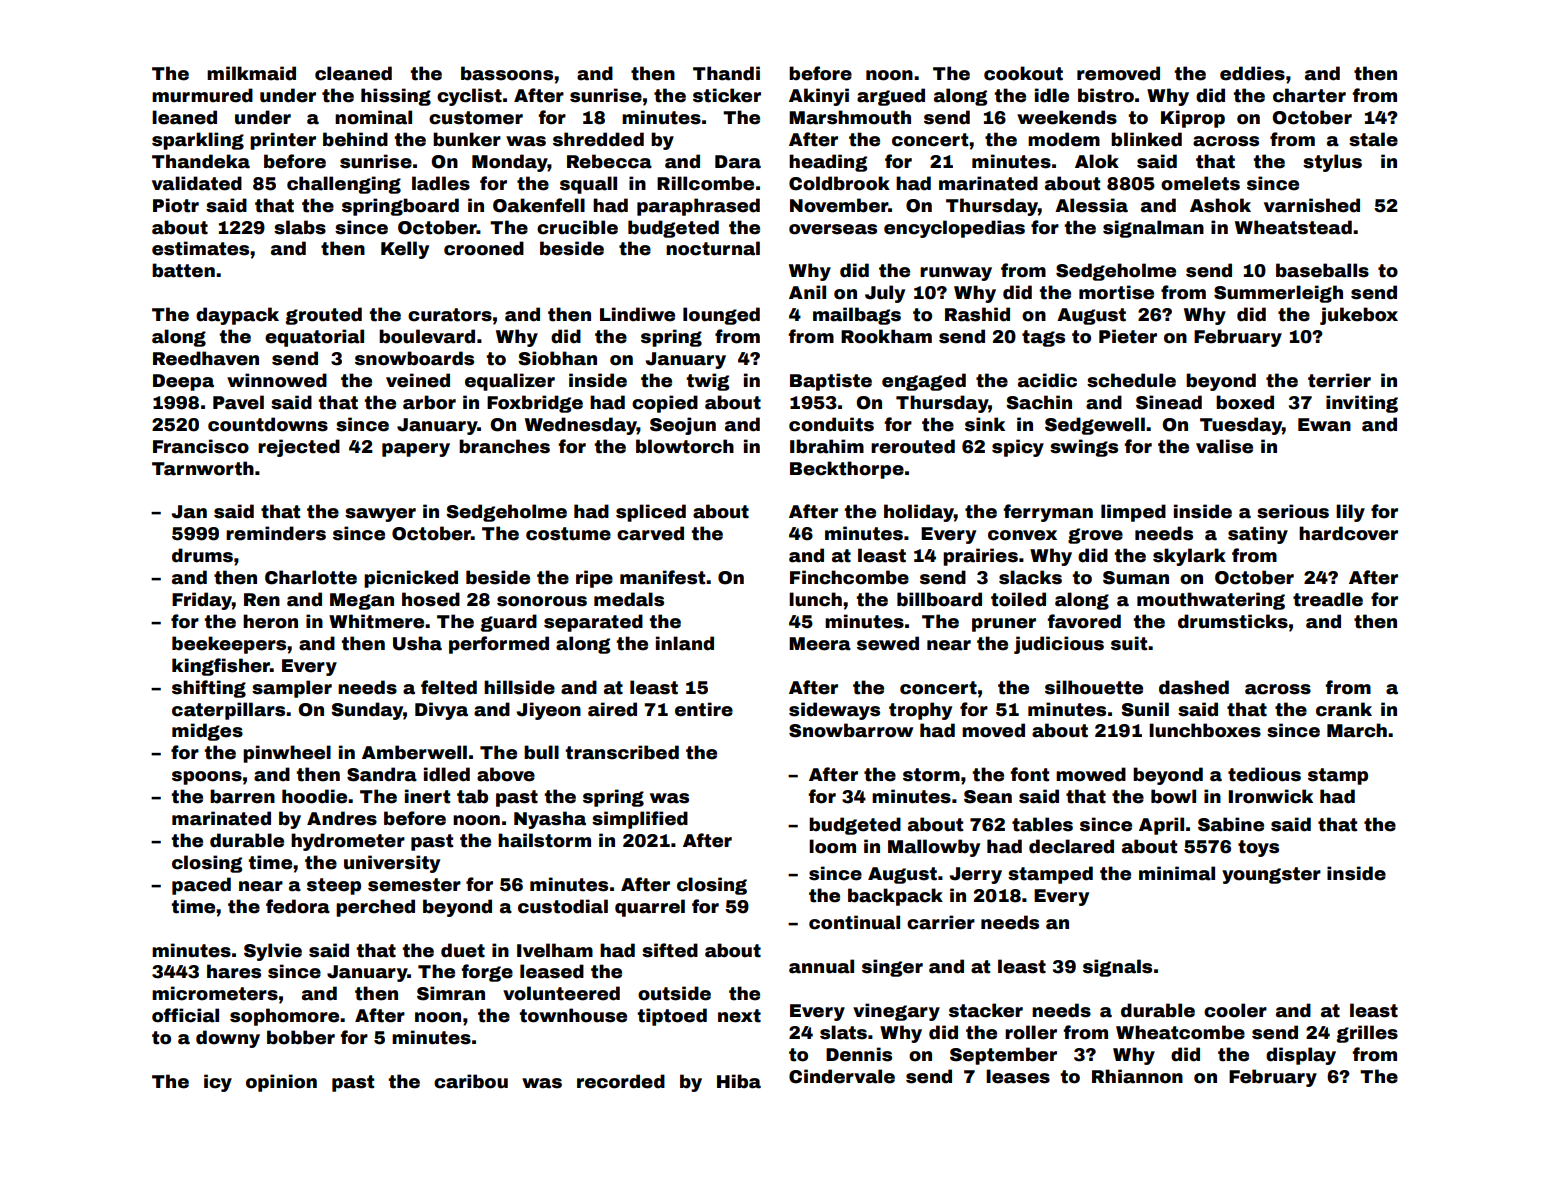 This image has width=1550, height=1198. What do you see at coordinates (251, 73) in the image?
I see `milkmaid` at bounding box center [251, 73].
